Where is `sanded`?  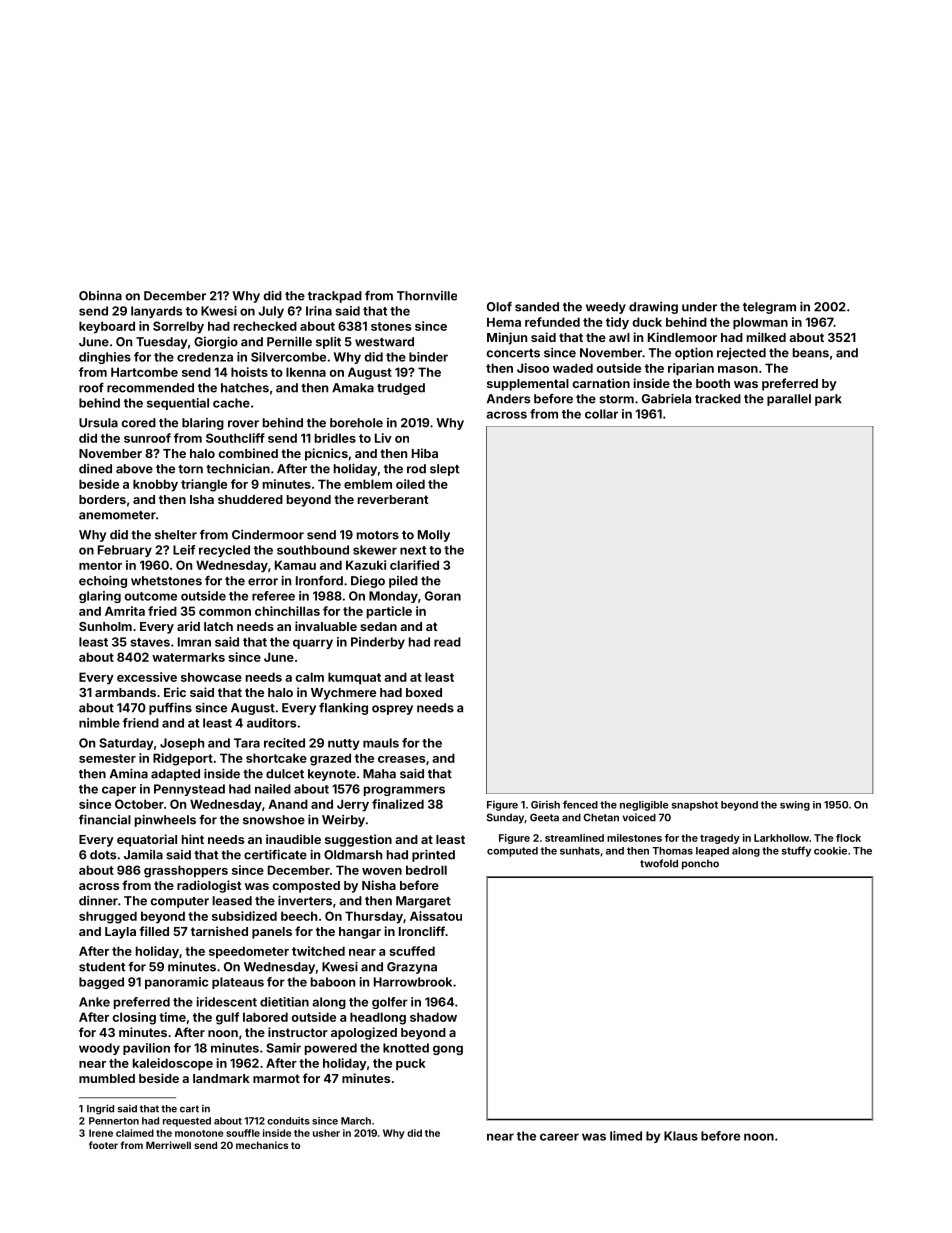
sanded is located at coordinates (537, 307).
